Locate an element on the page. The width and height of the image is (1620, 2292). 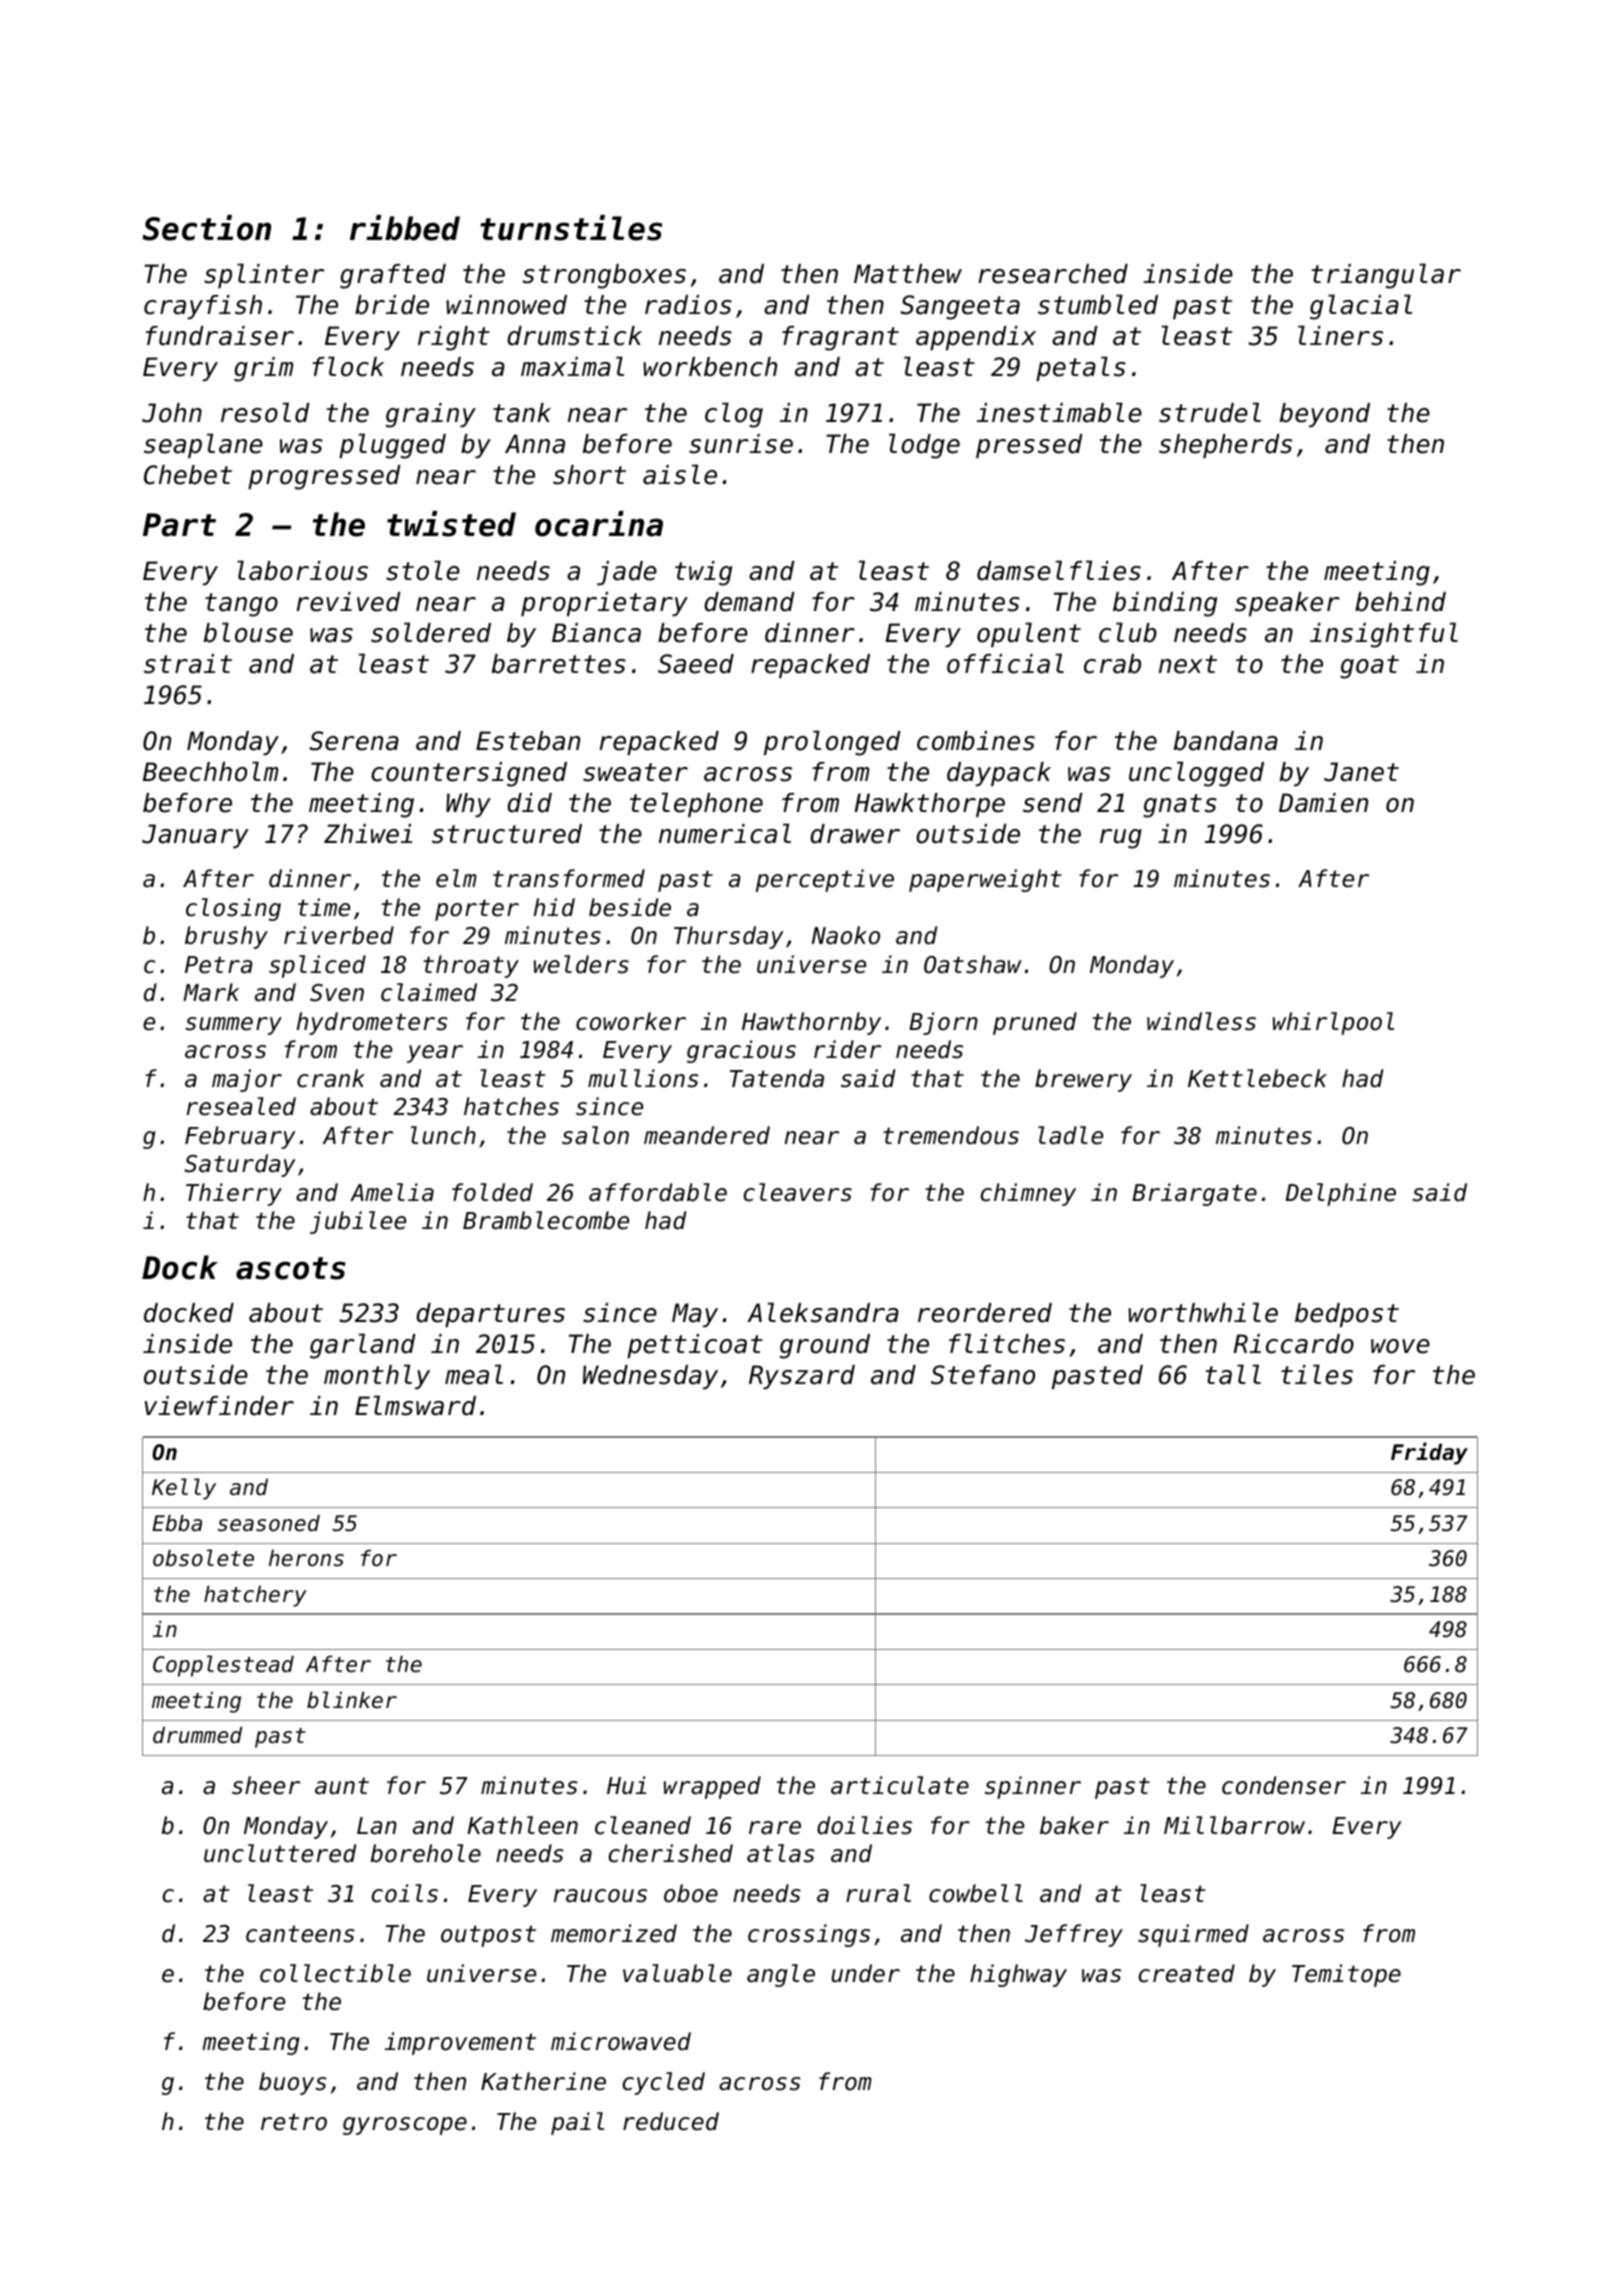
worthwhile is located at coordinates (1203, 1312).
